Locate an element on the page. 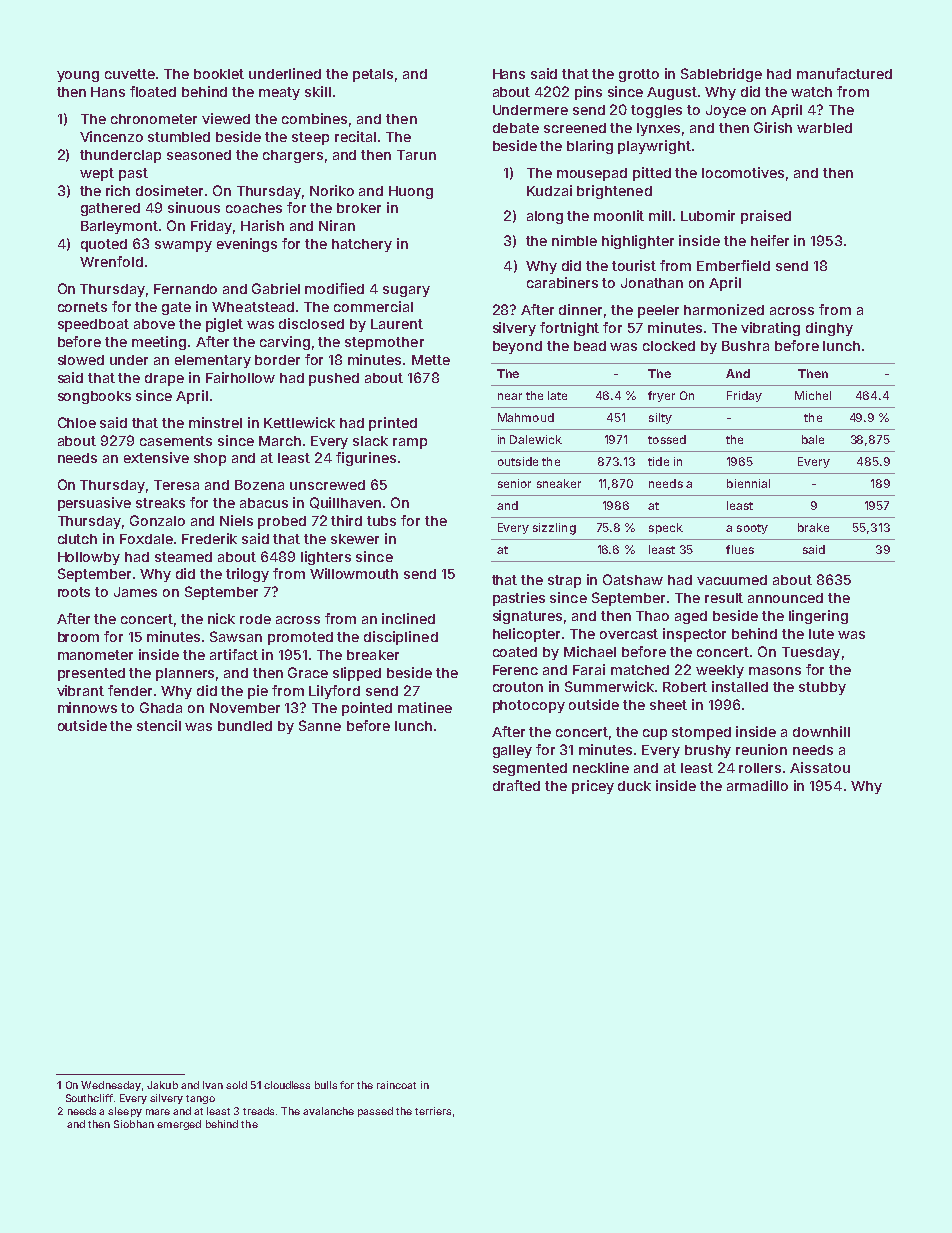  drafted is located at coordinates (516, 785).
